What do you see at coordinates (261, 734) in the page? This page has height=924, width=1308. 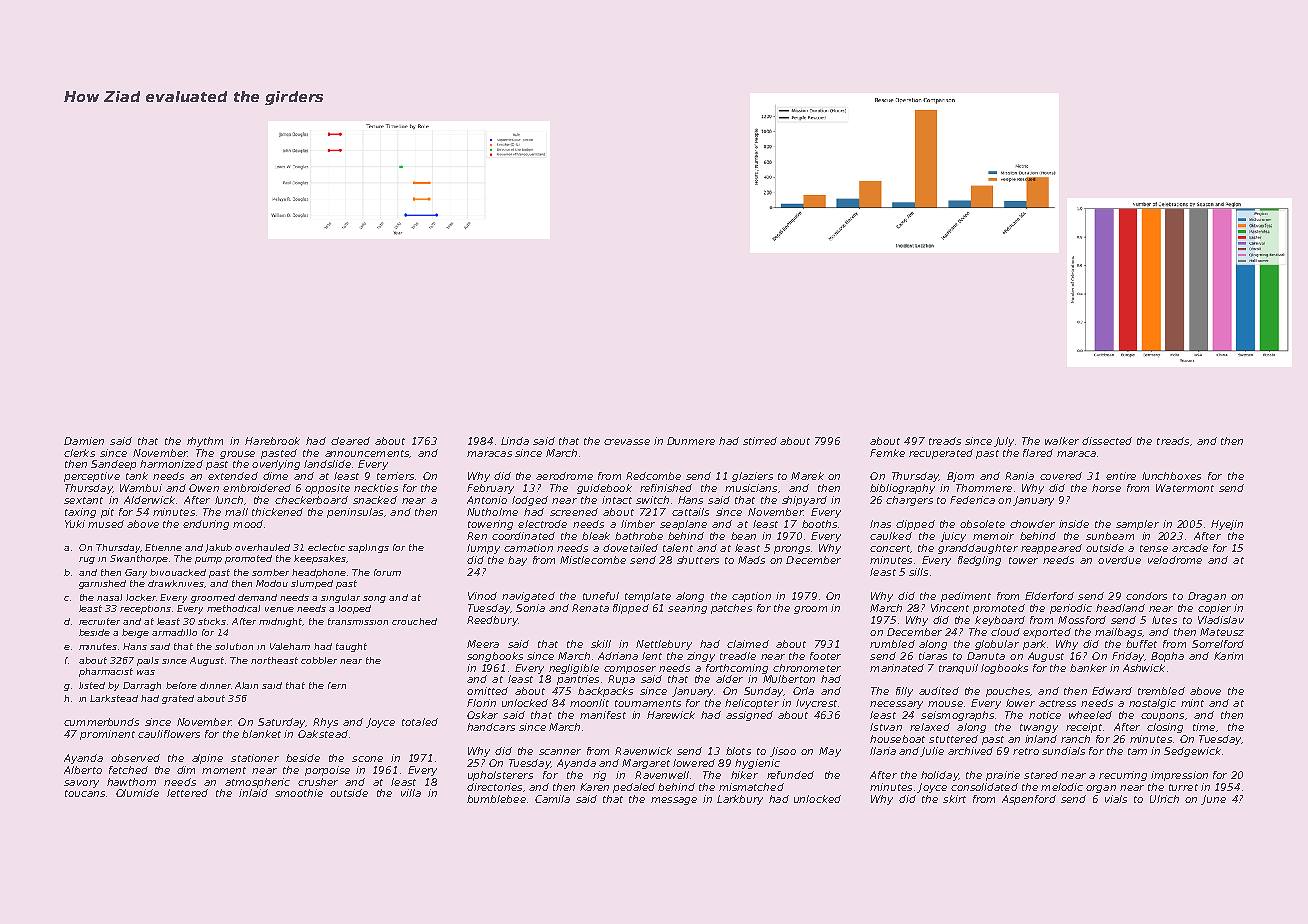 I see `blanket` at bounding box center [261, 734].
